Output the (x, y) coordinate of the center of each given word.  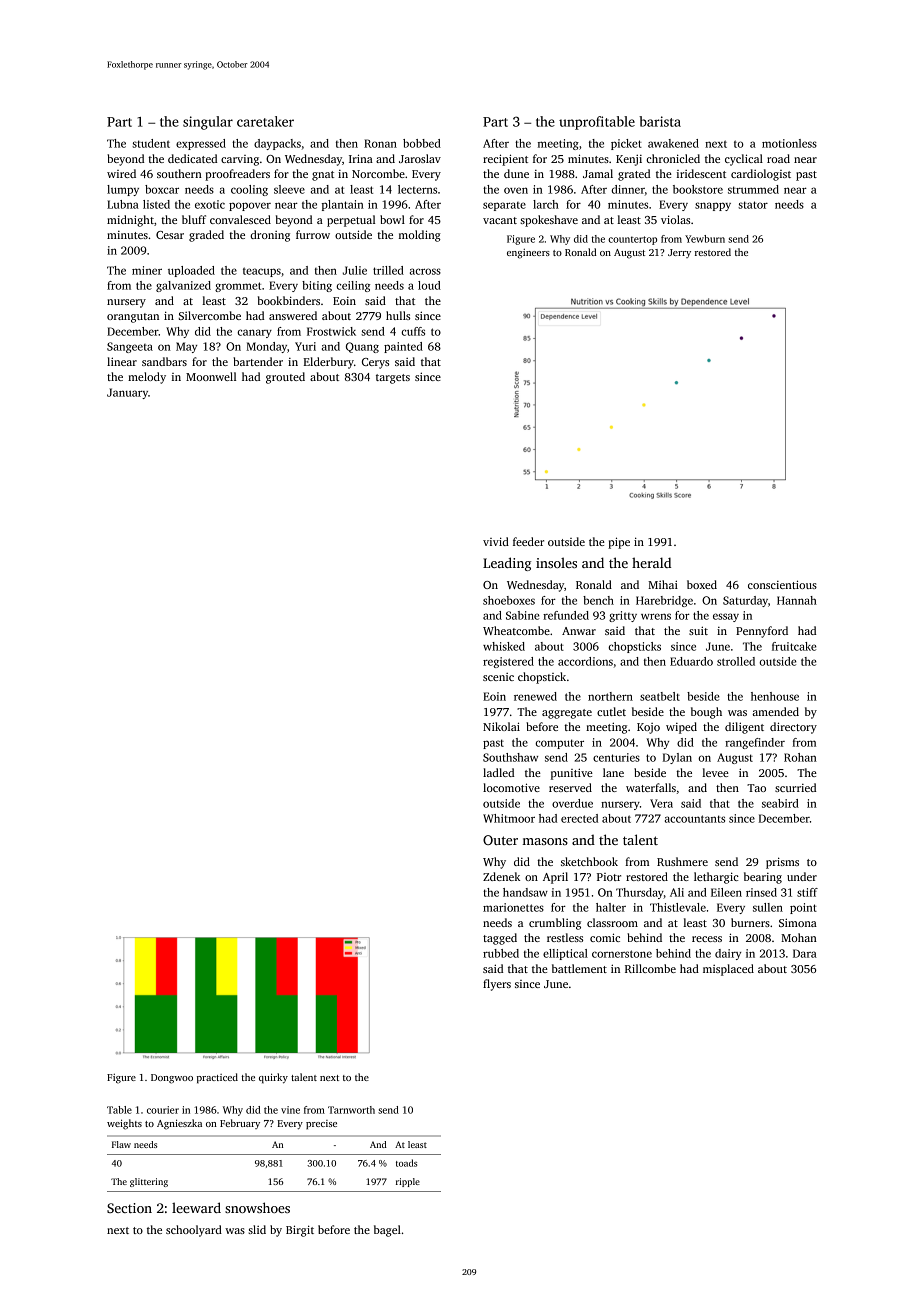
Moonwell (211, 376)
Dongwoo (172, 1079)
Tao (756, 788)
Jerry (679, 253)
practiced (217, 1078)
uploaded (191, 271)
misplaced (728, 970)
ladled (498, 772)
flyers (497, 985)
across (425, 271)
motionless (789, 143)
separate (504, 206)
